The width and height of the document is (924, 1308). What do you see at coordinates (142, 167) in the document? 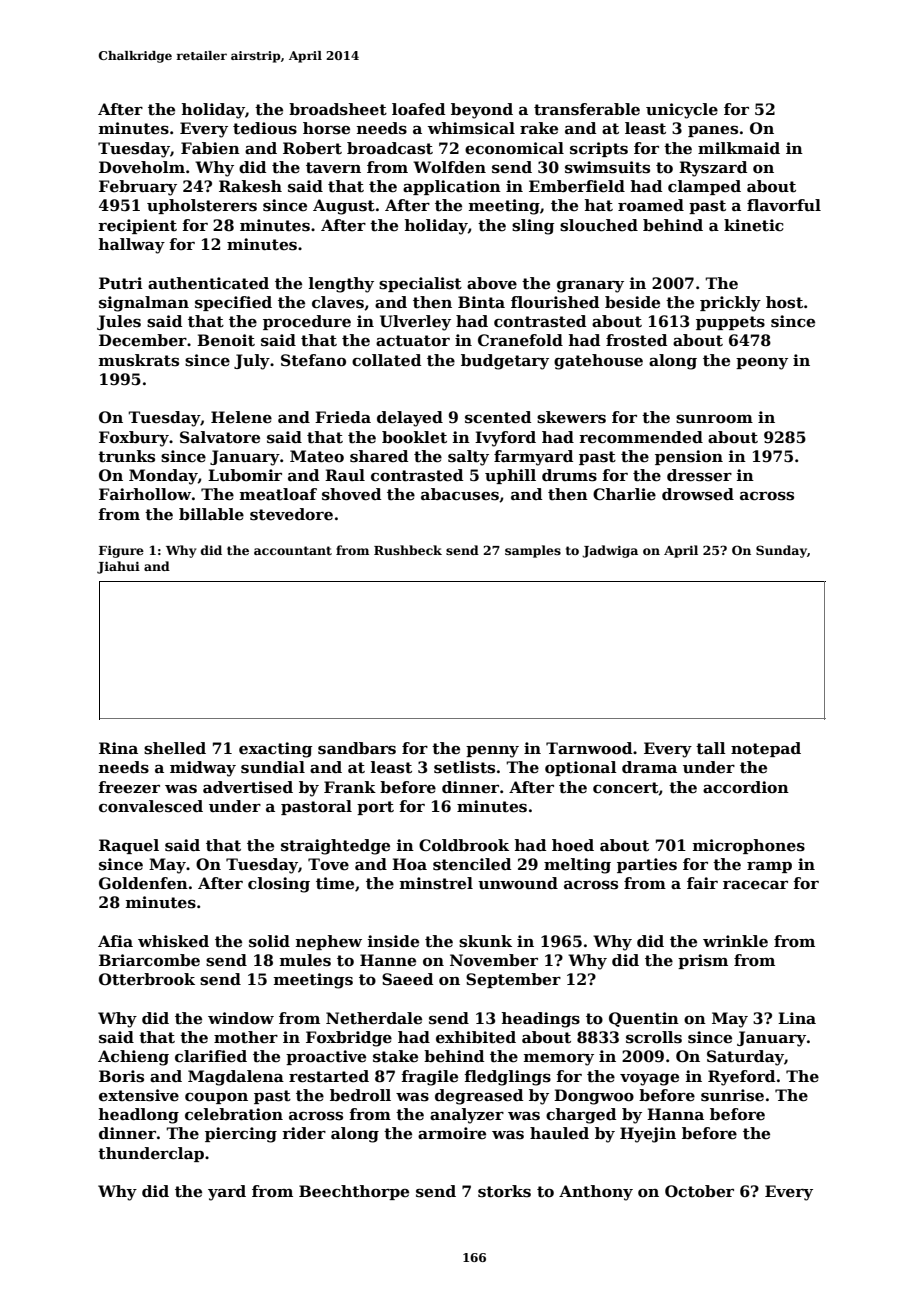
I see `Doveholm` at bounding box center [142, 167].
